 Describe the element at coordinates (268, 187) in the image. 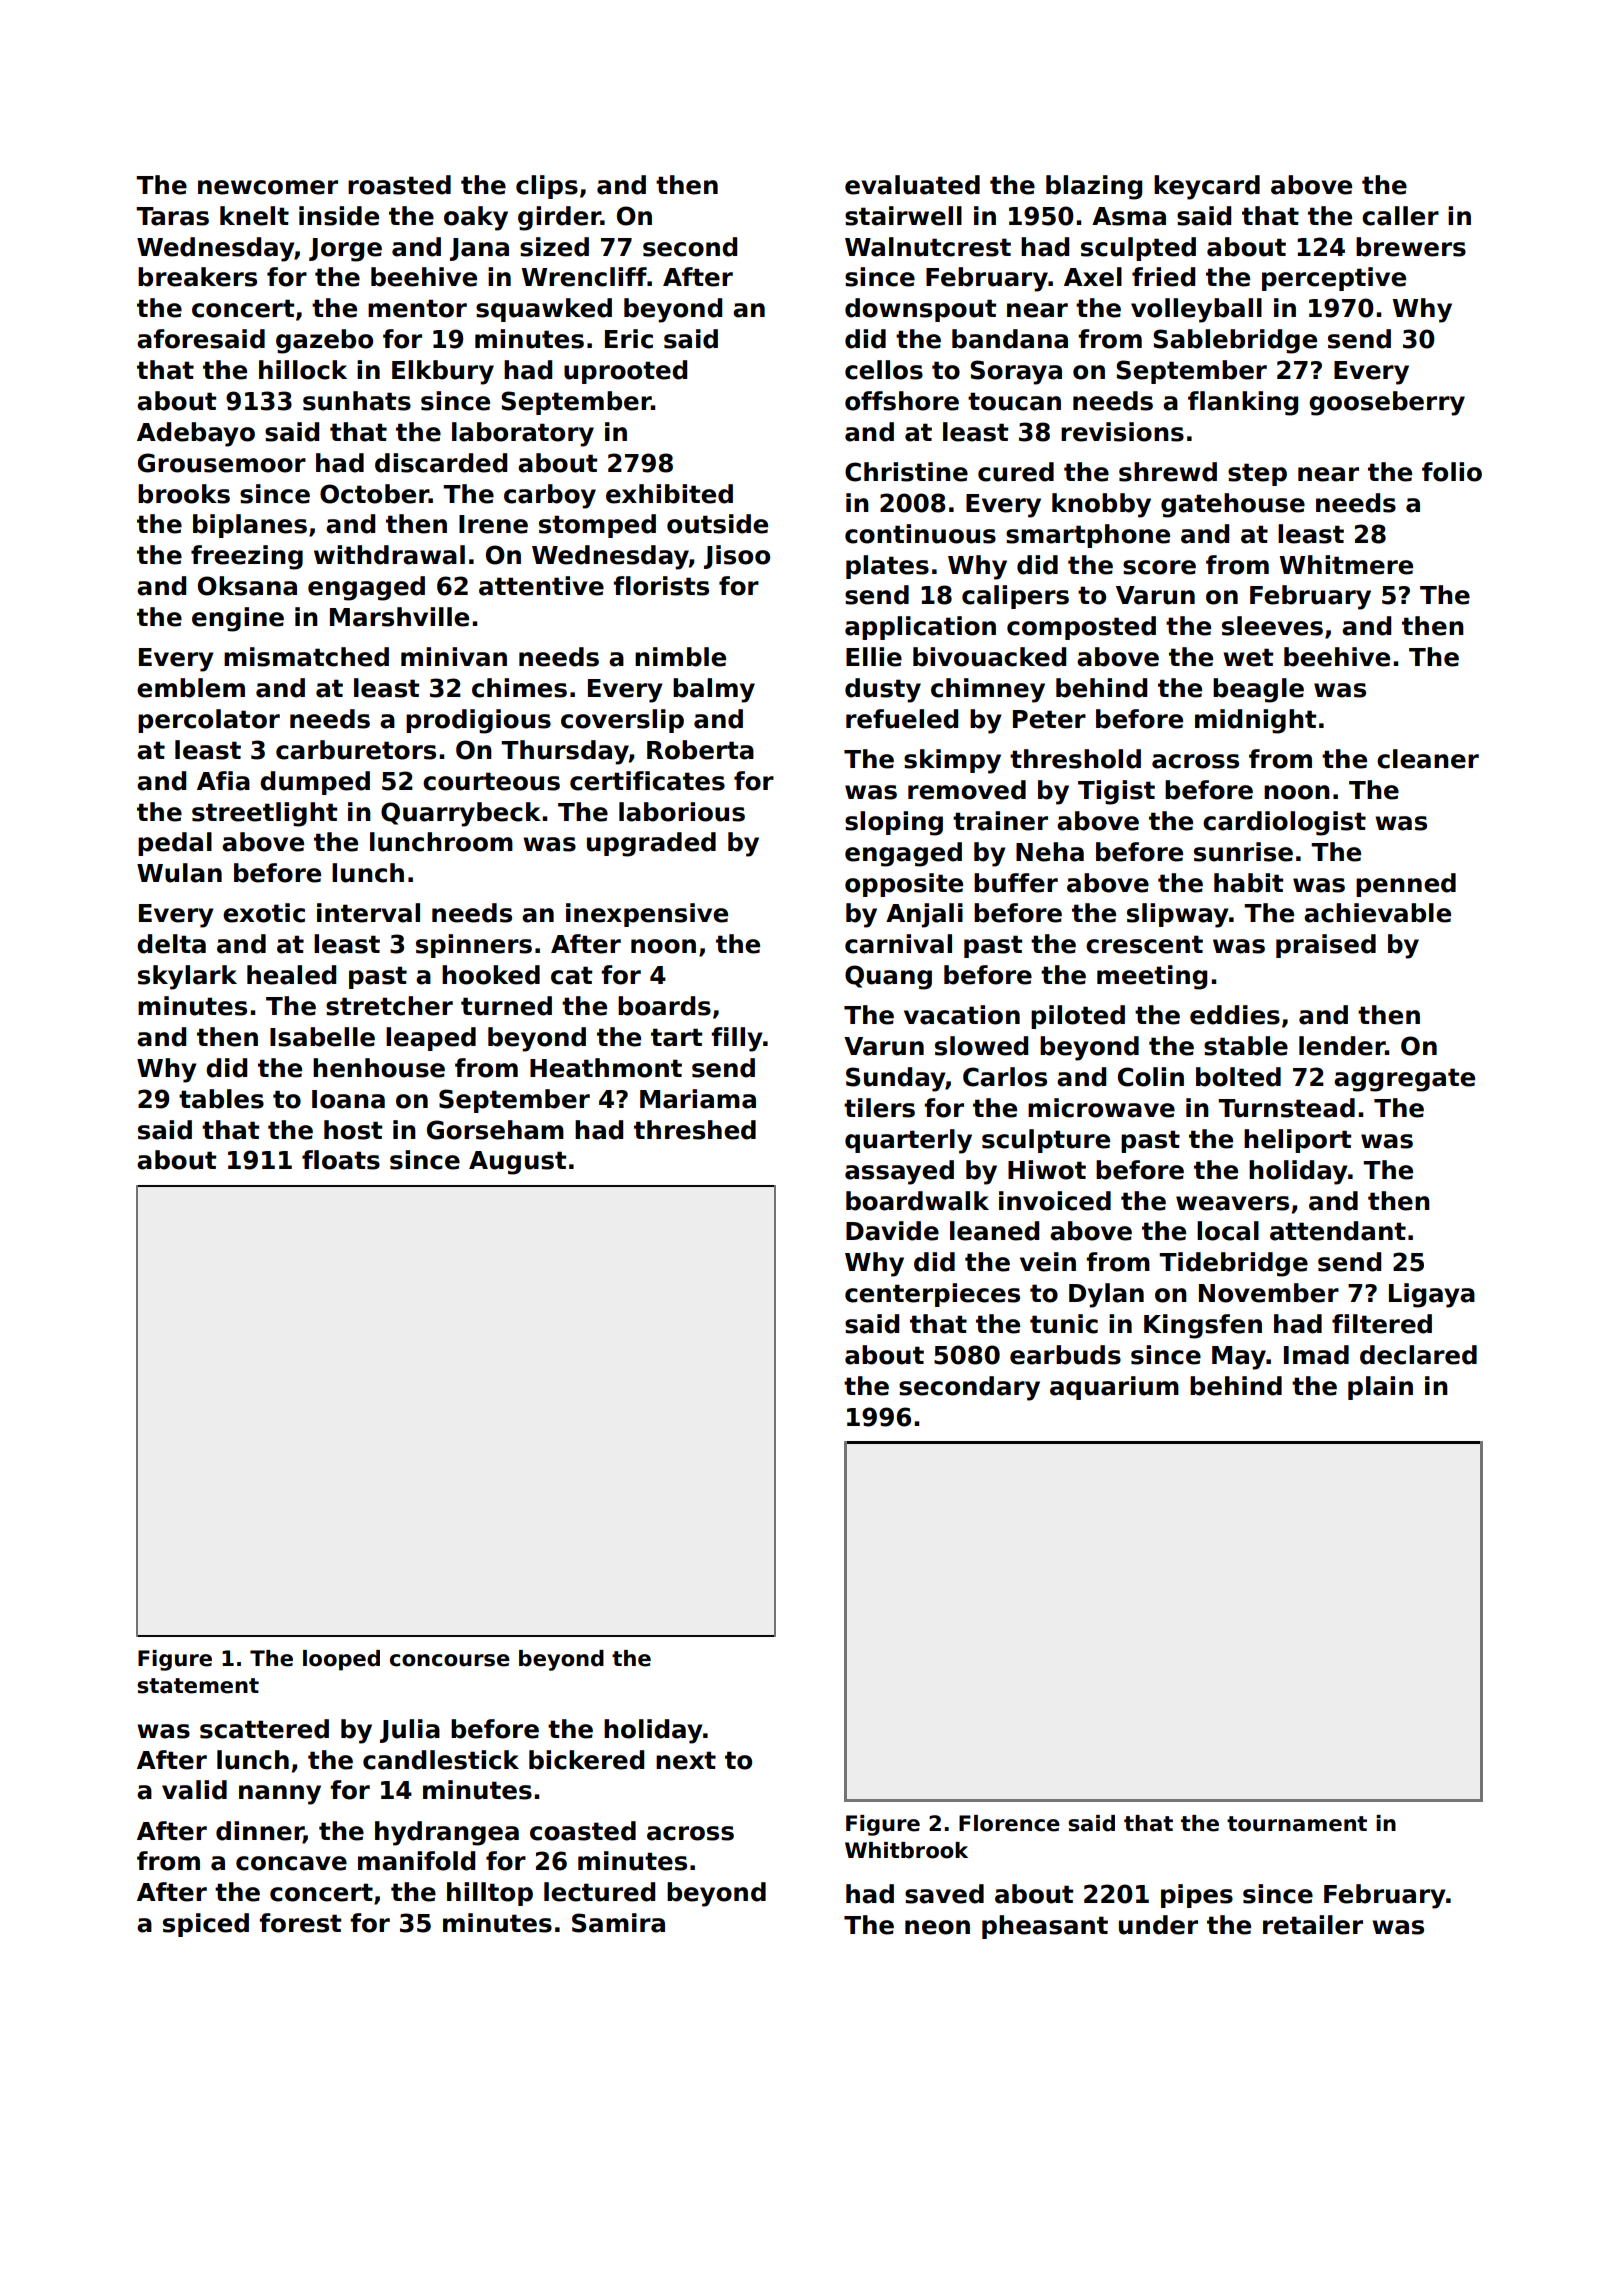

I see `newcomer` at that location.
